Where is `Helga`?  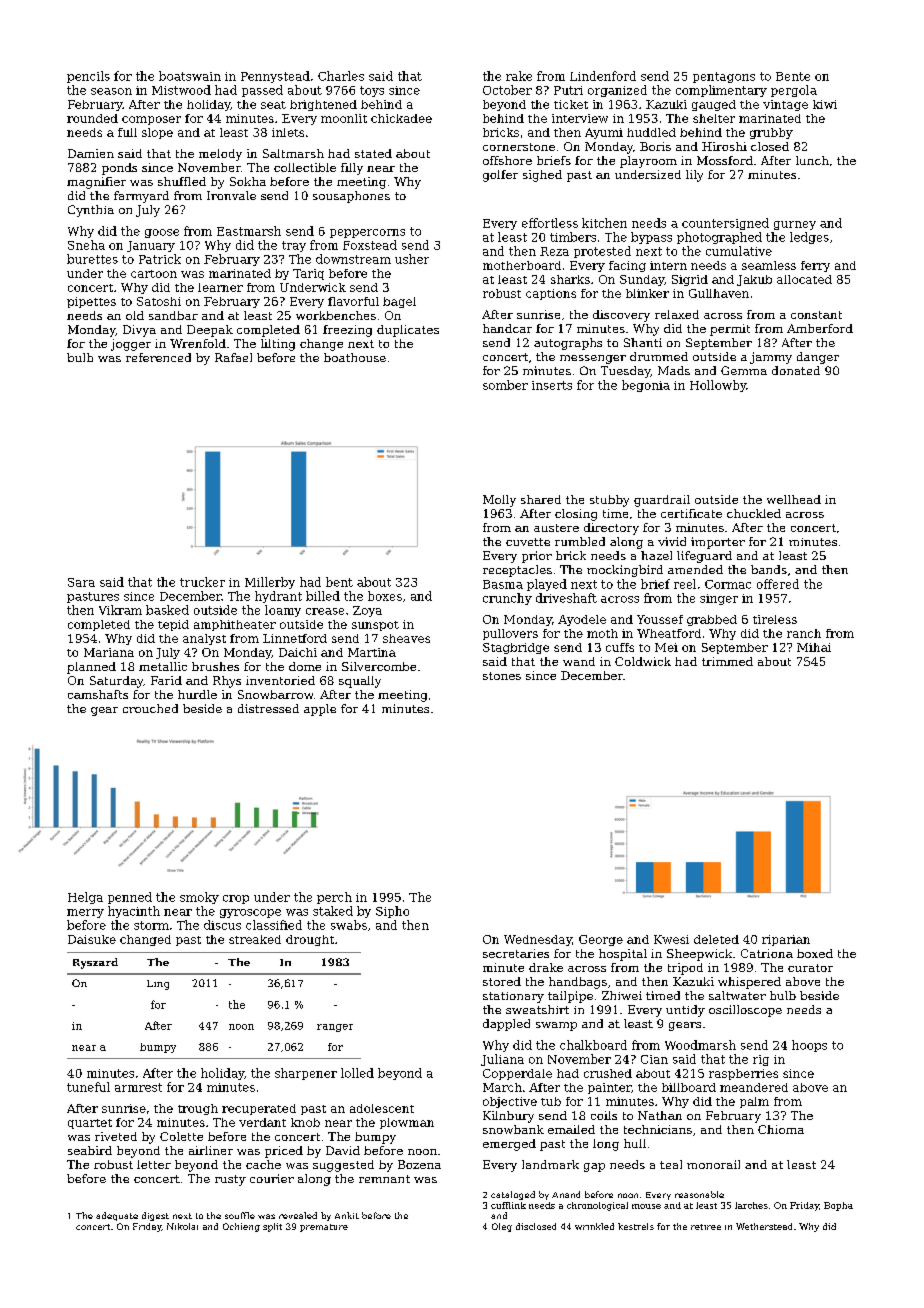
Helga is located at coordinates (85, 898).
